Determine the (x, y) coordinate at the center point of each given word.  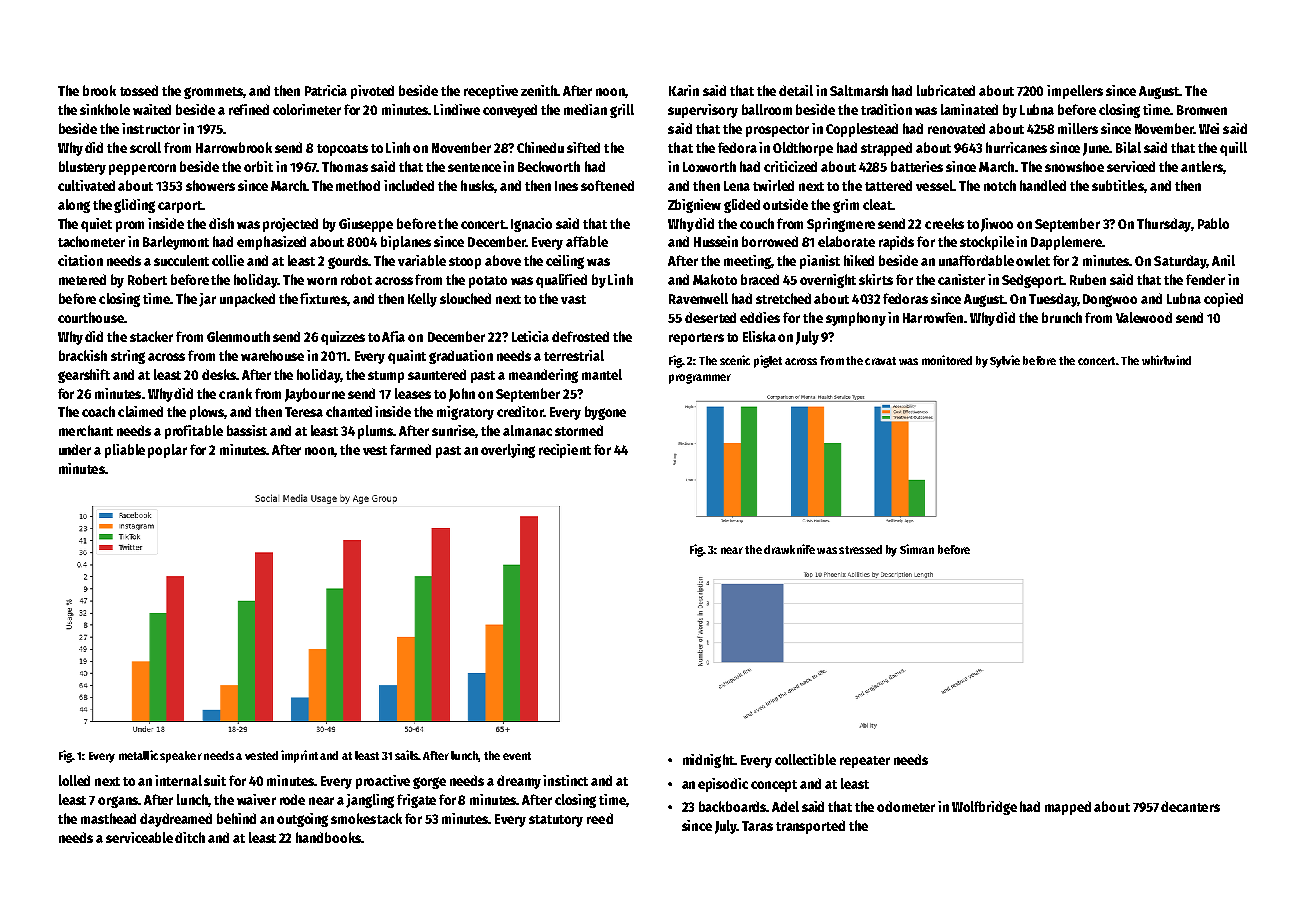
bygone (605, 413)
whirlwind (1166, 360)
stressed (860, 549)
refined (249, 109)
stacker (151, 336)
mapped (1068, 808)
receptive (491, 92)
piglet (768, 361)
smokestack (366, 818)
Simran (917, 549)
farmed (410, 449)
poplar (167, 451)
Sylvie (1005, 361)
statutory (556, 821)
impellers (1075, 92)
